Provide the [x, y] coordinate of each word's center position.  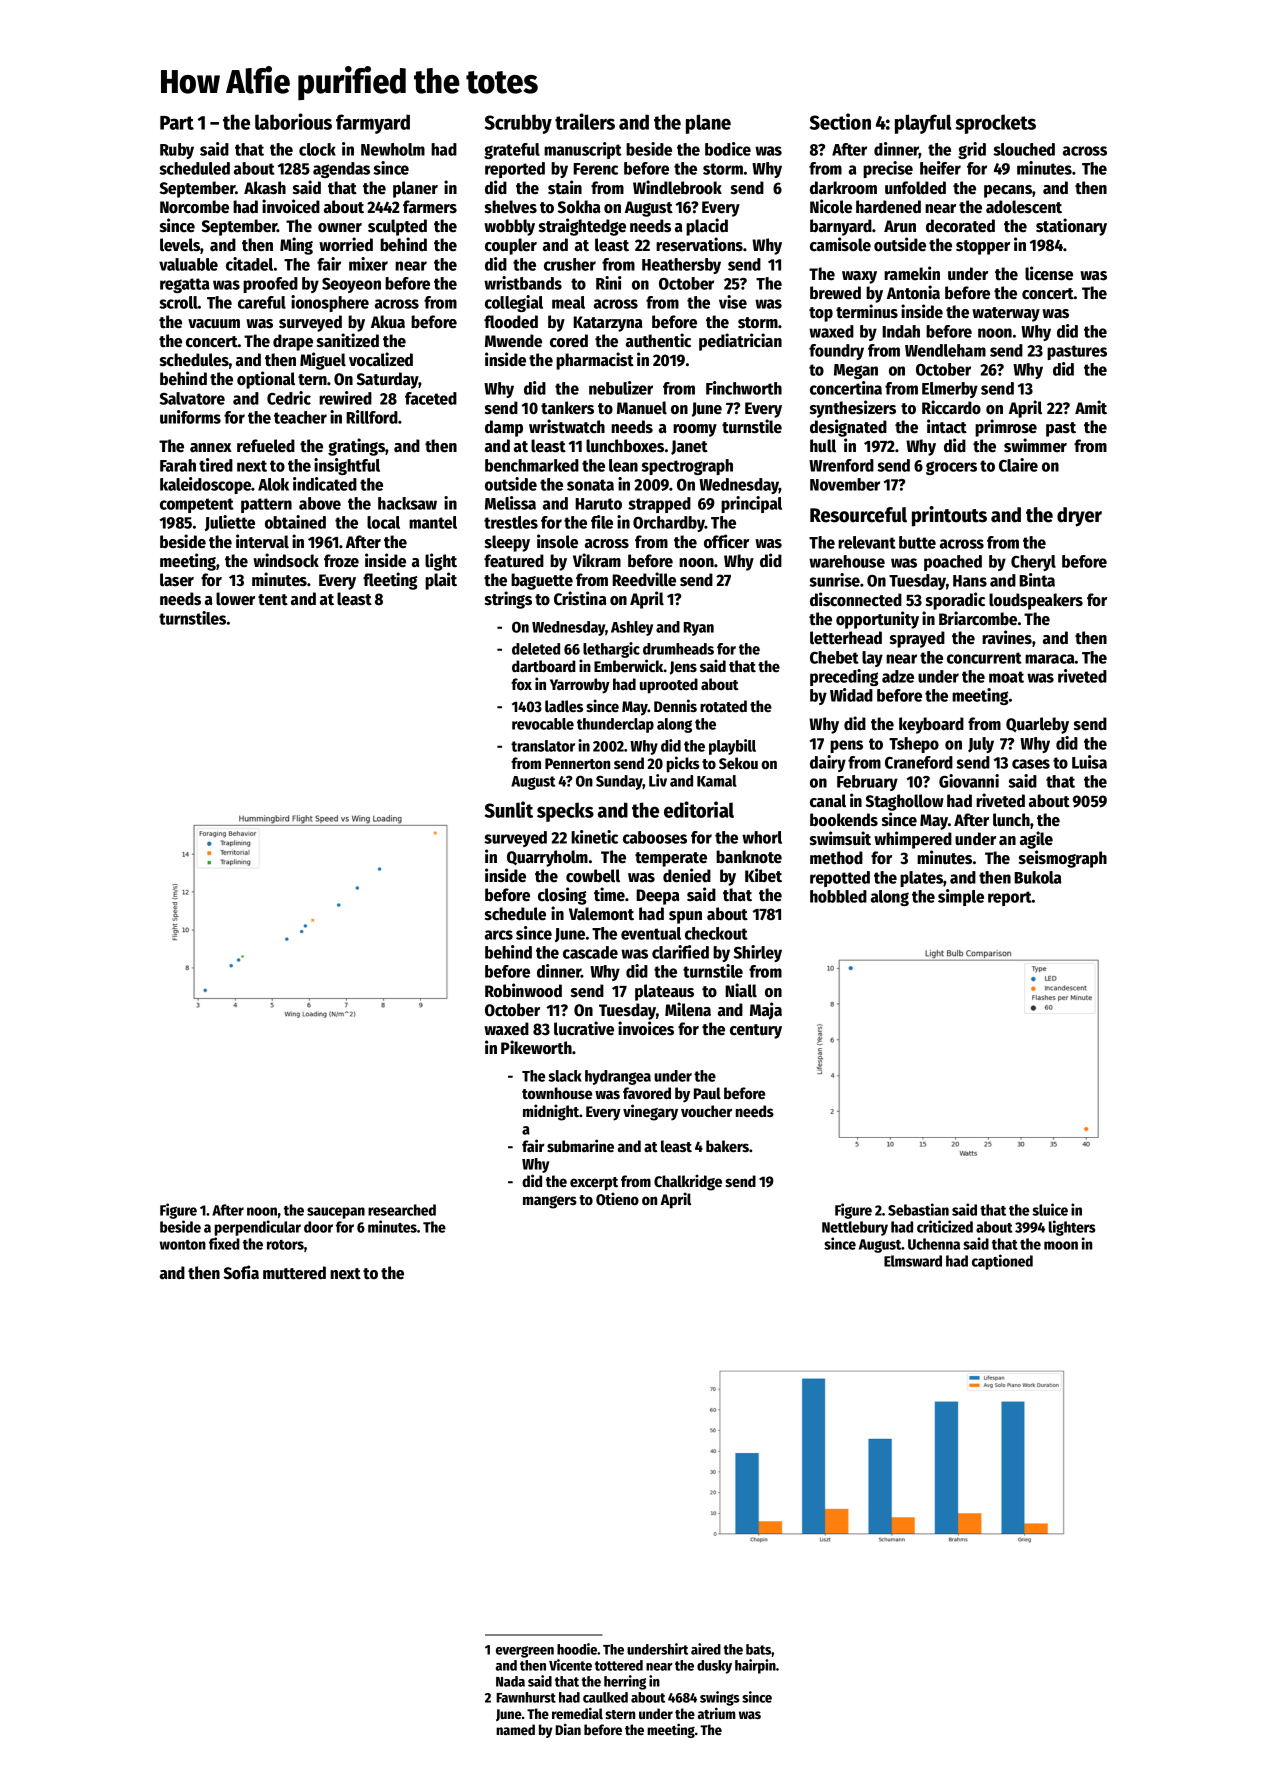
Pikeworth [536, 1047]
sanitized [348, 340]
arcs [499, 935]
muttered [294, 1273]
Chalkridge [688, 1182]
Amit [1091, 407]
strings [508, 600]
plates [921, 879]
